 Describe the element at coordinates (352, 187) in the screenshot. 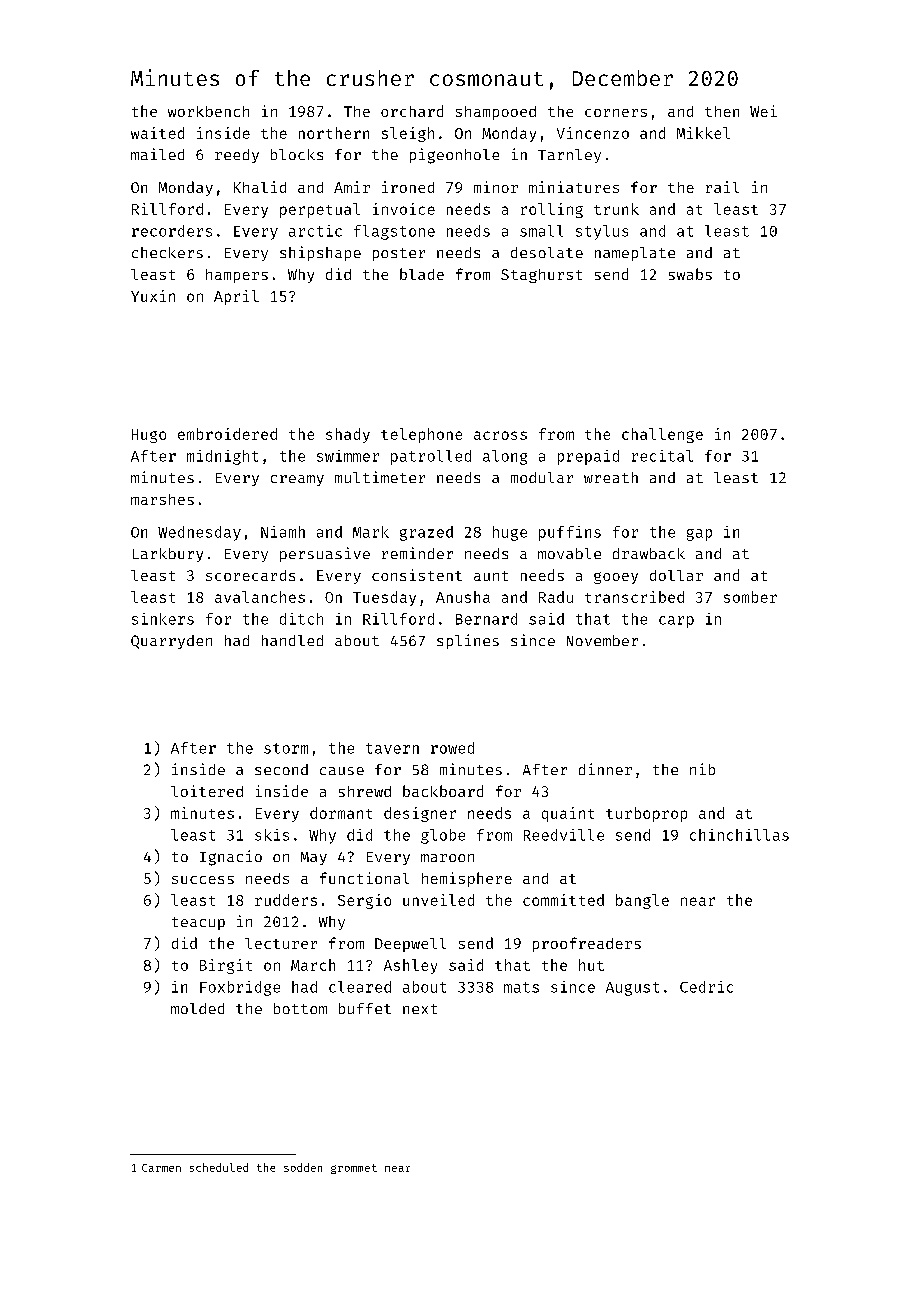

I see `Amir` at that location.
